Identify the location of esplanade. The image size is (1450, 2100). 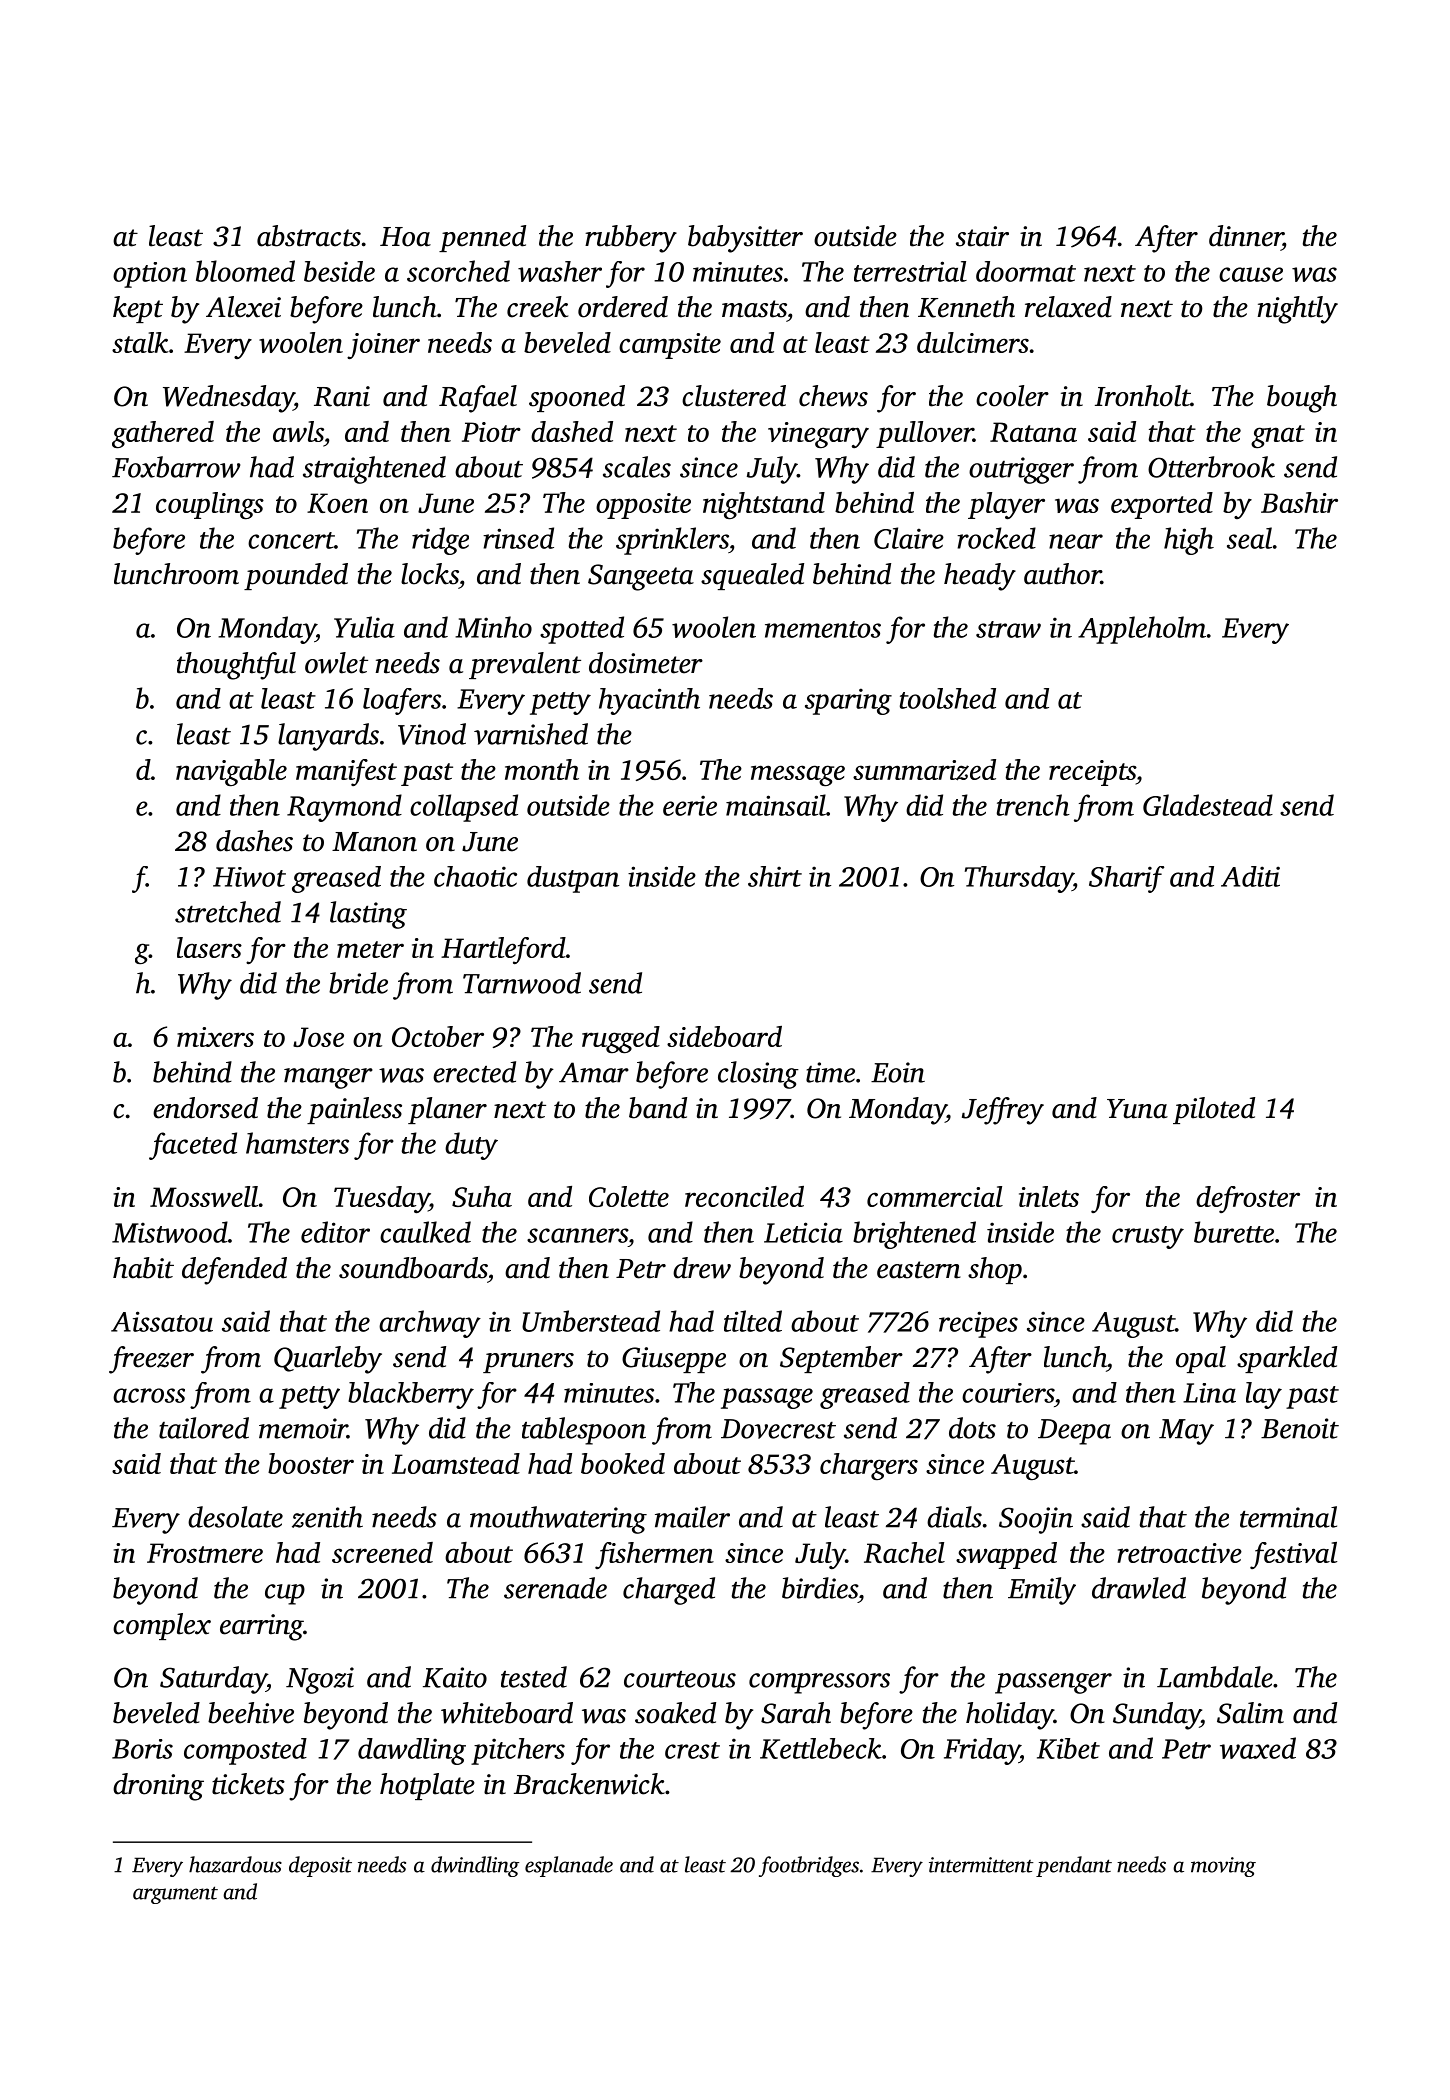
(569, 1866).
